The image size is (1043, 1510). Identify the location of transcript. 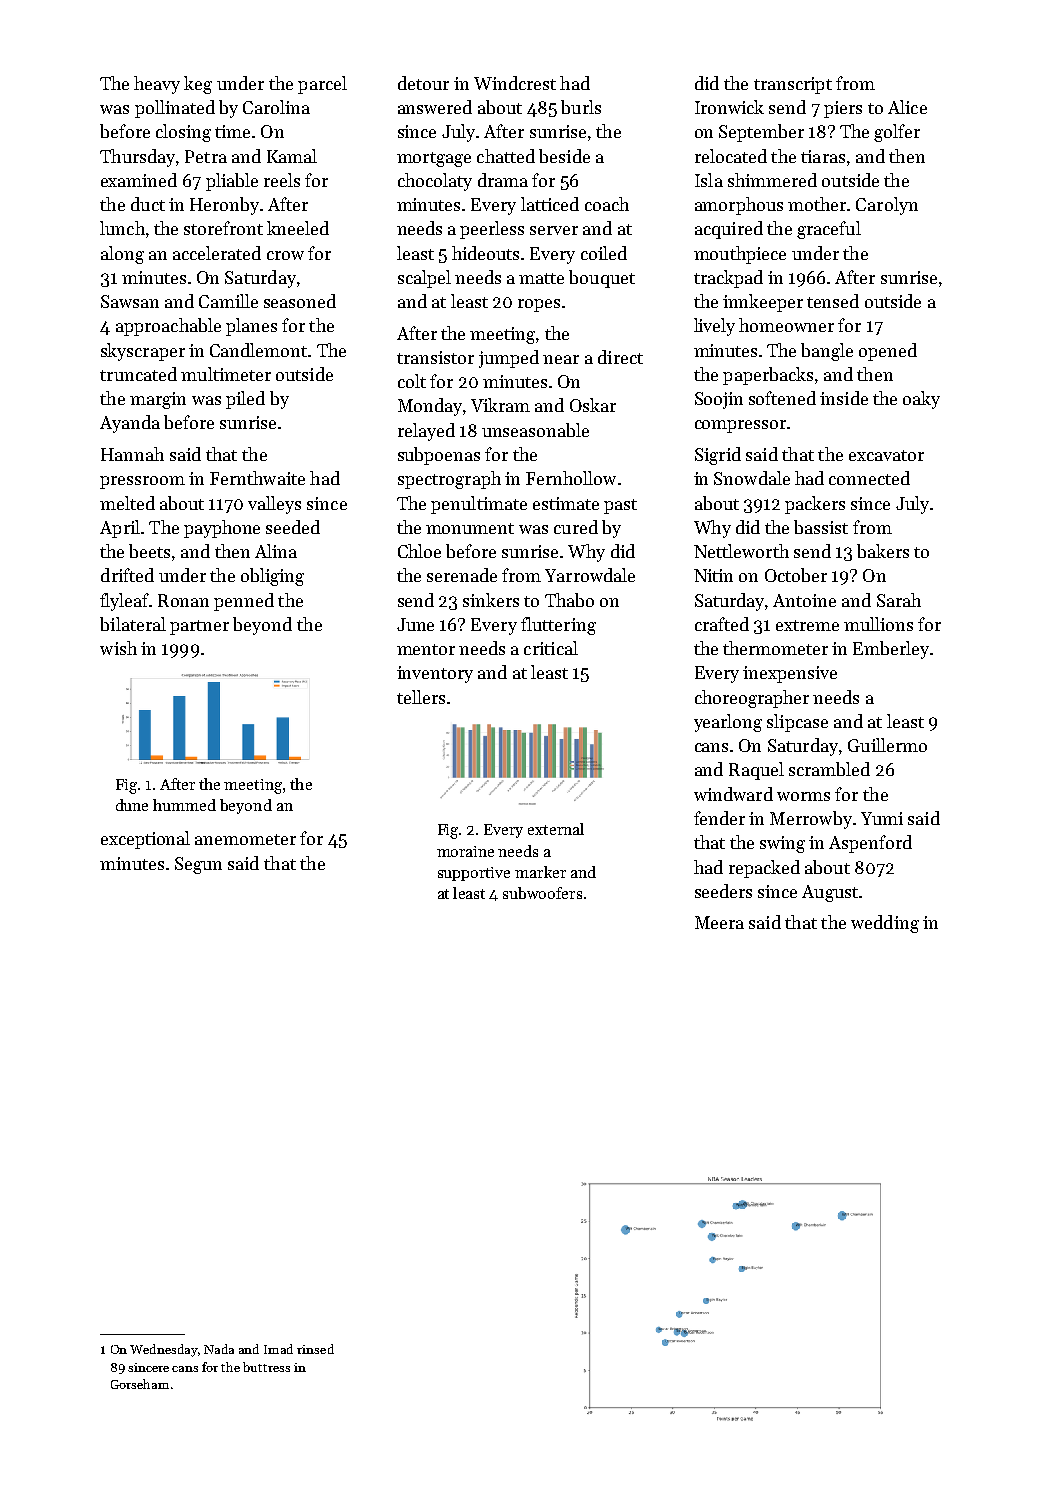
(793, 85).
